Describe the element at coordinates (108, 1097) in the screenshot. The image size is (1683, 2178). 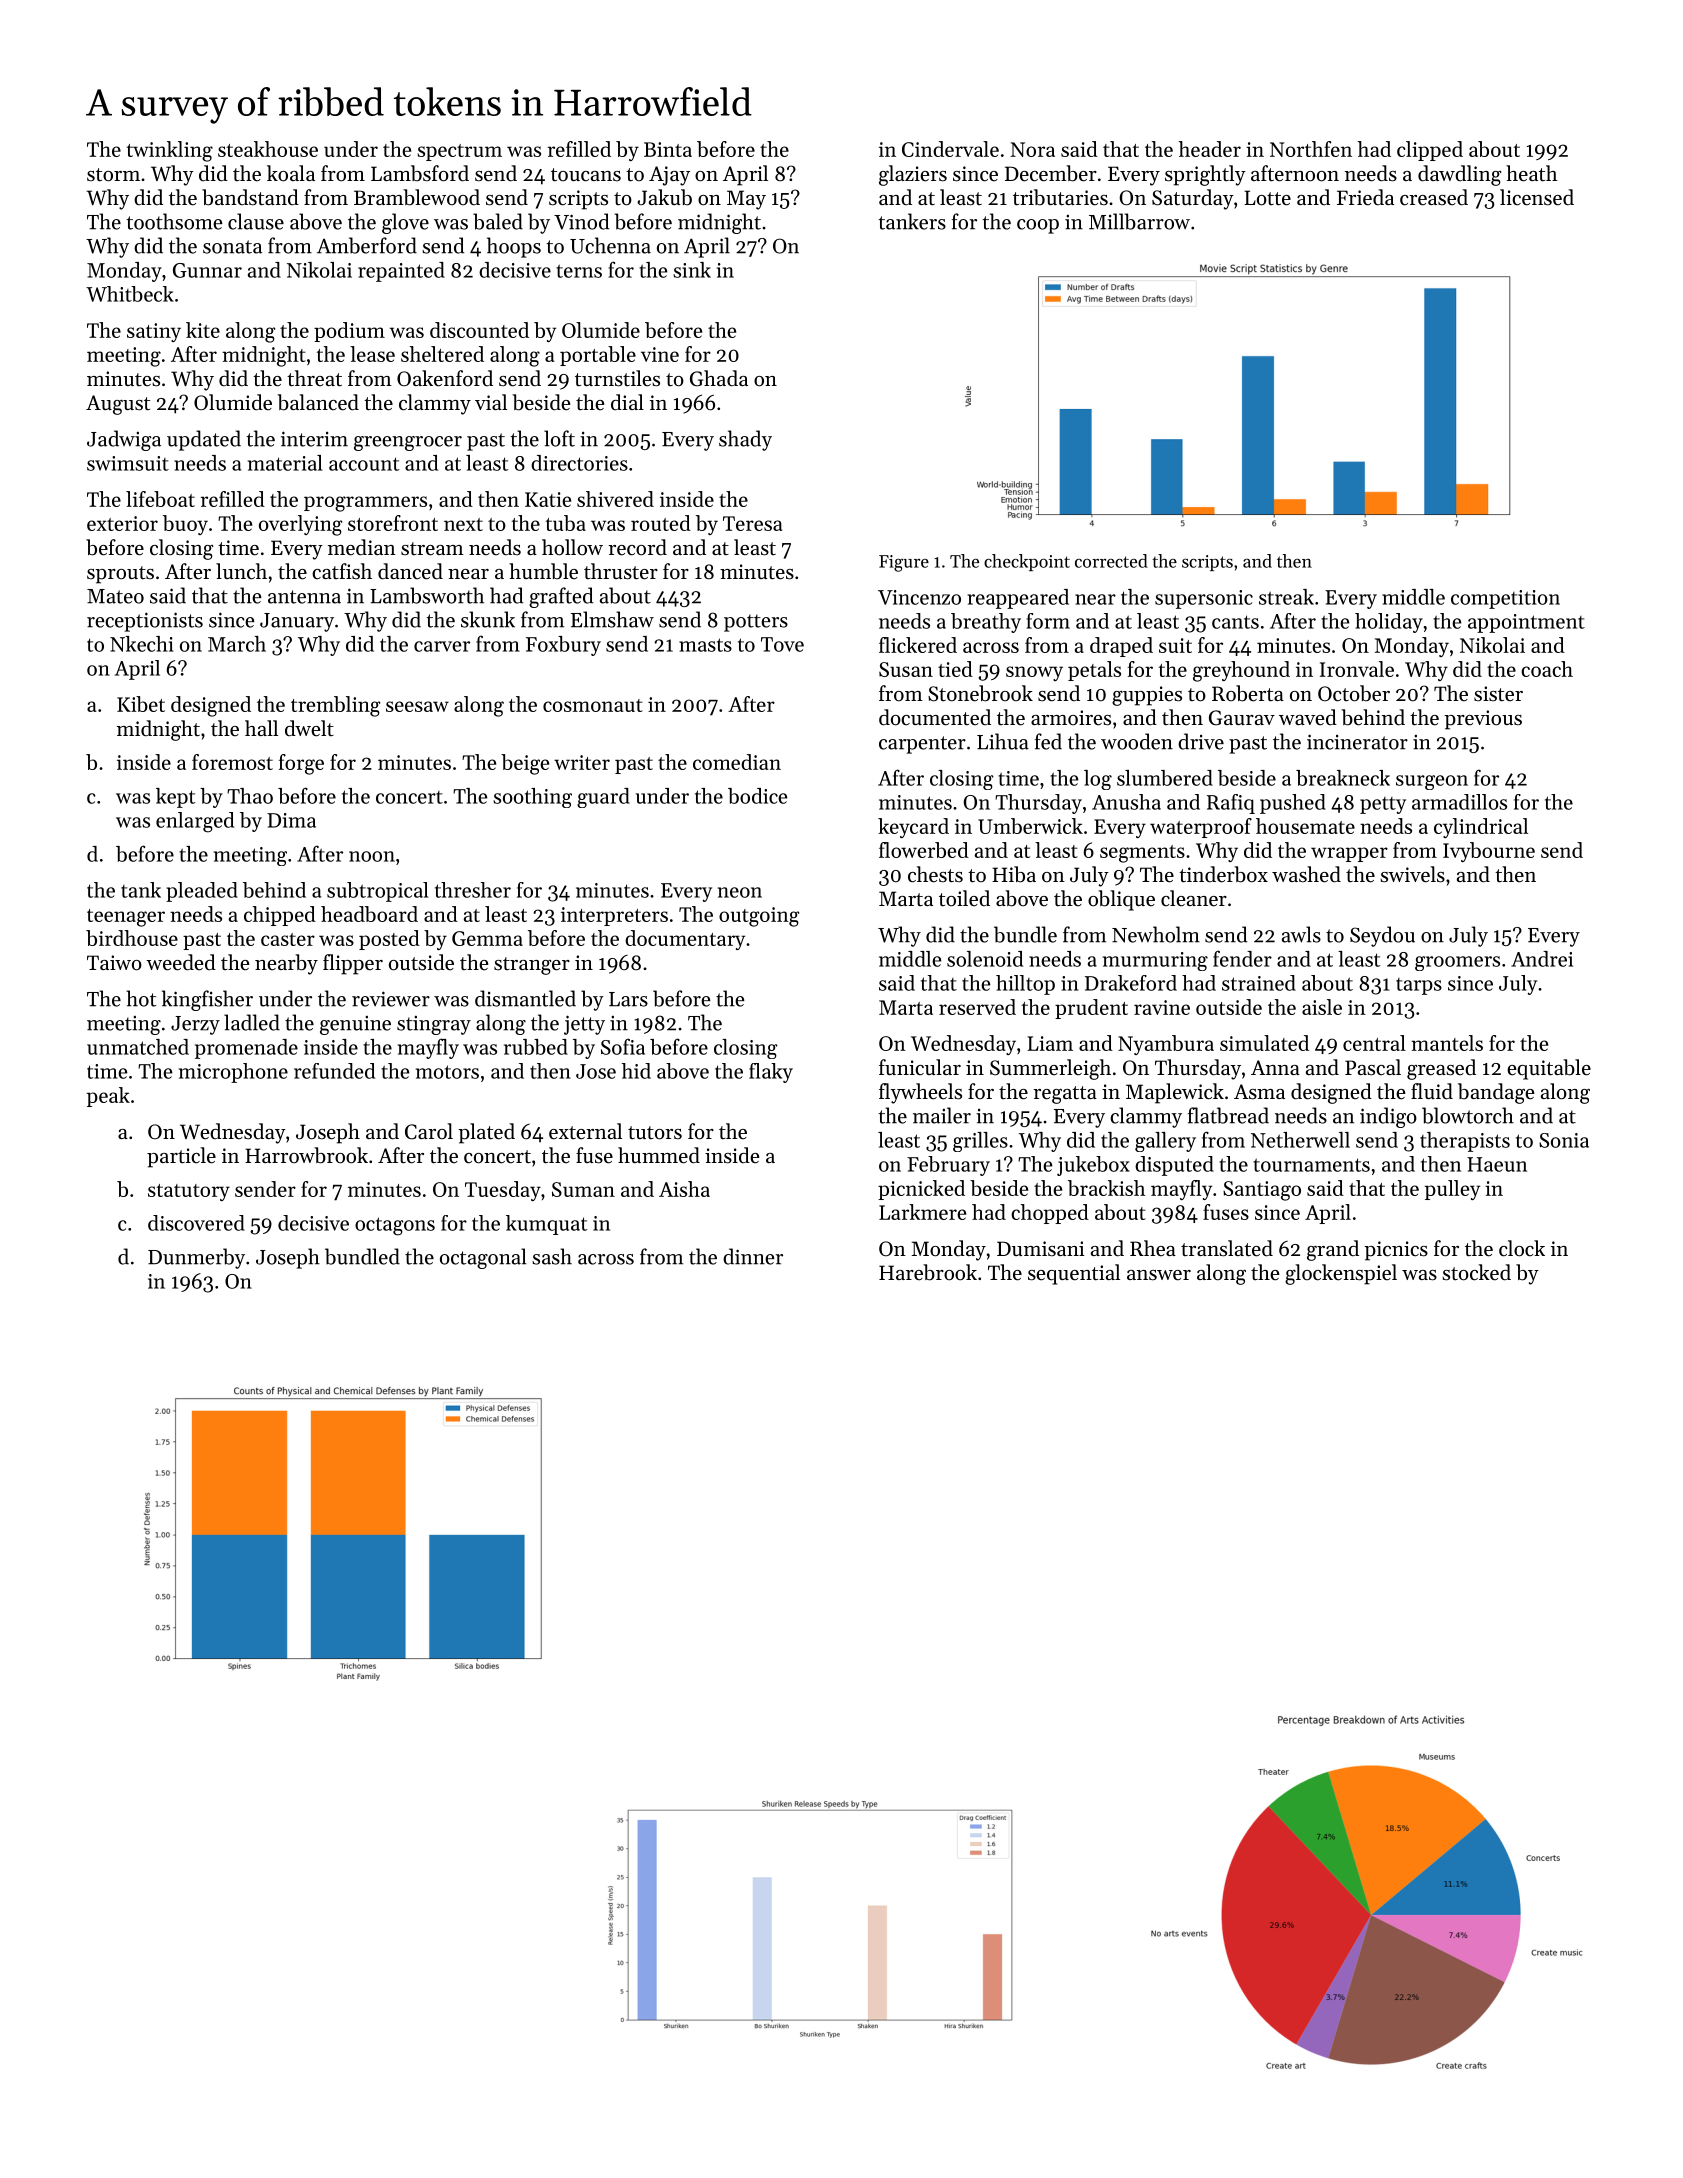
I see `peak` at that location.
